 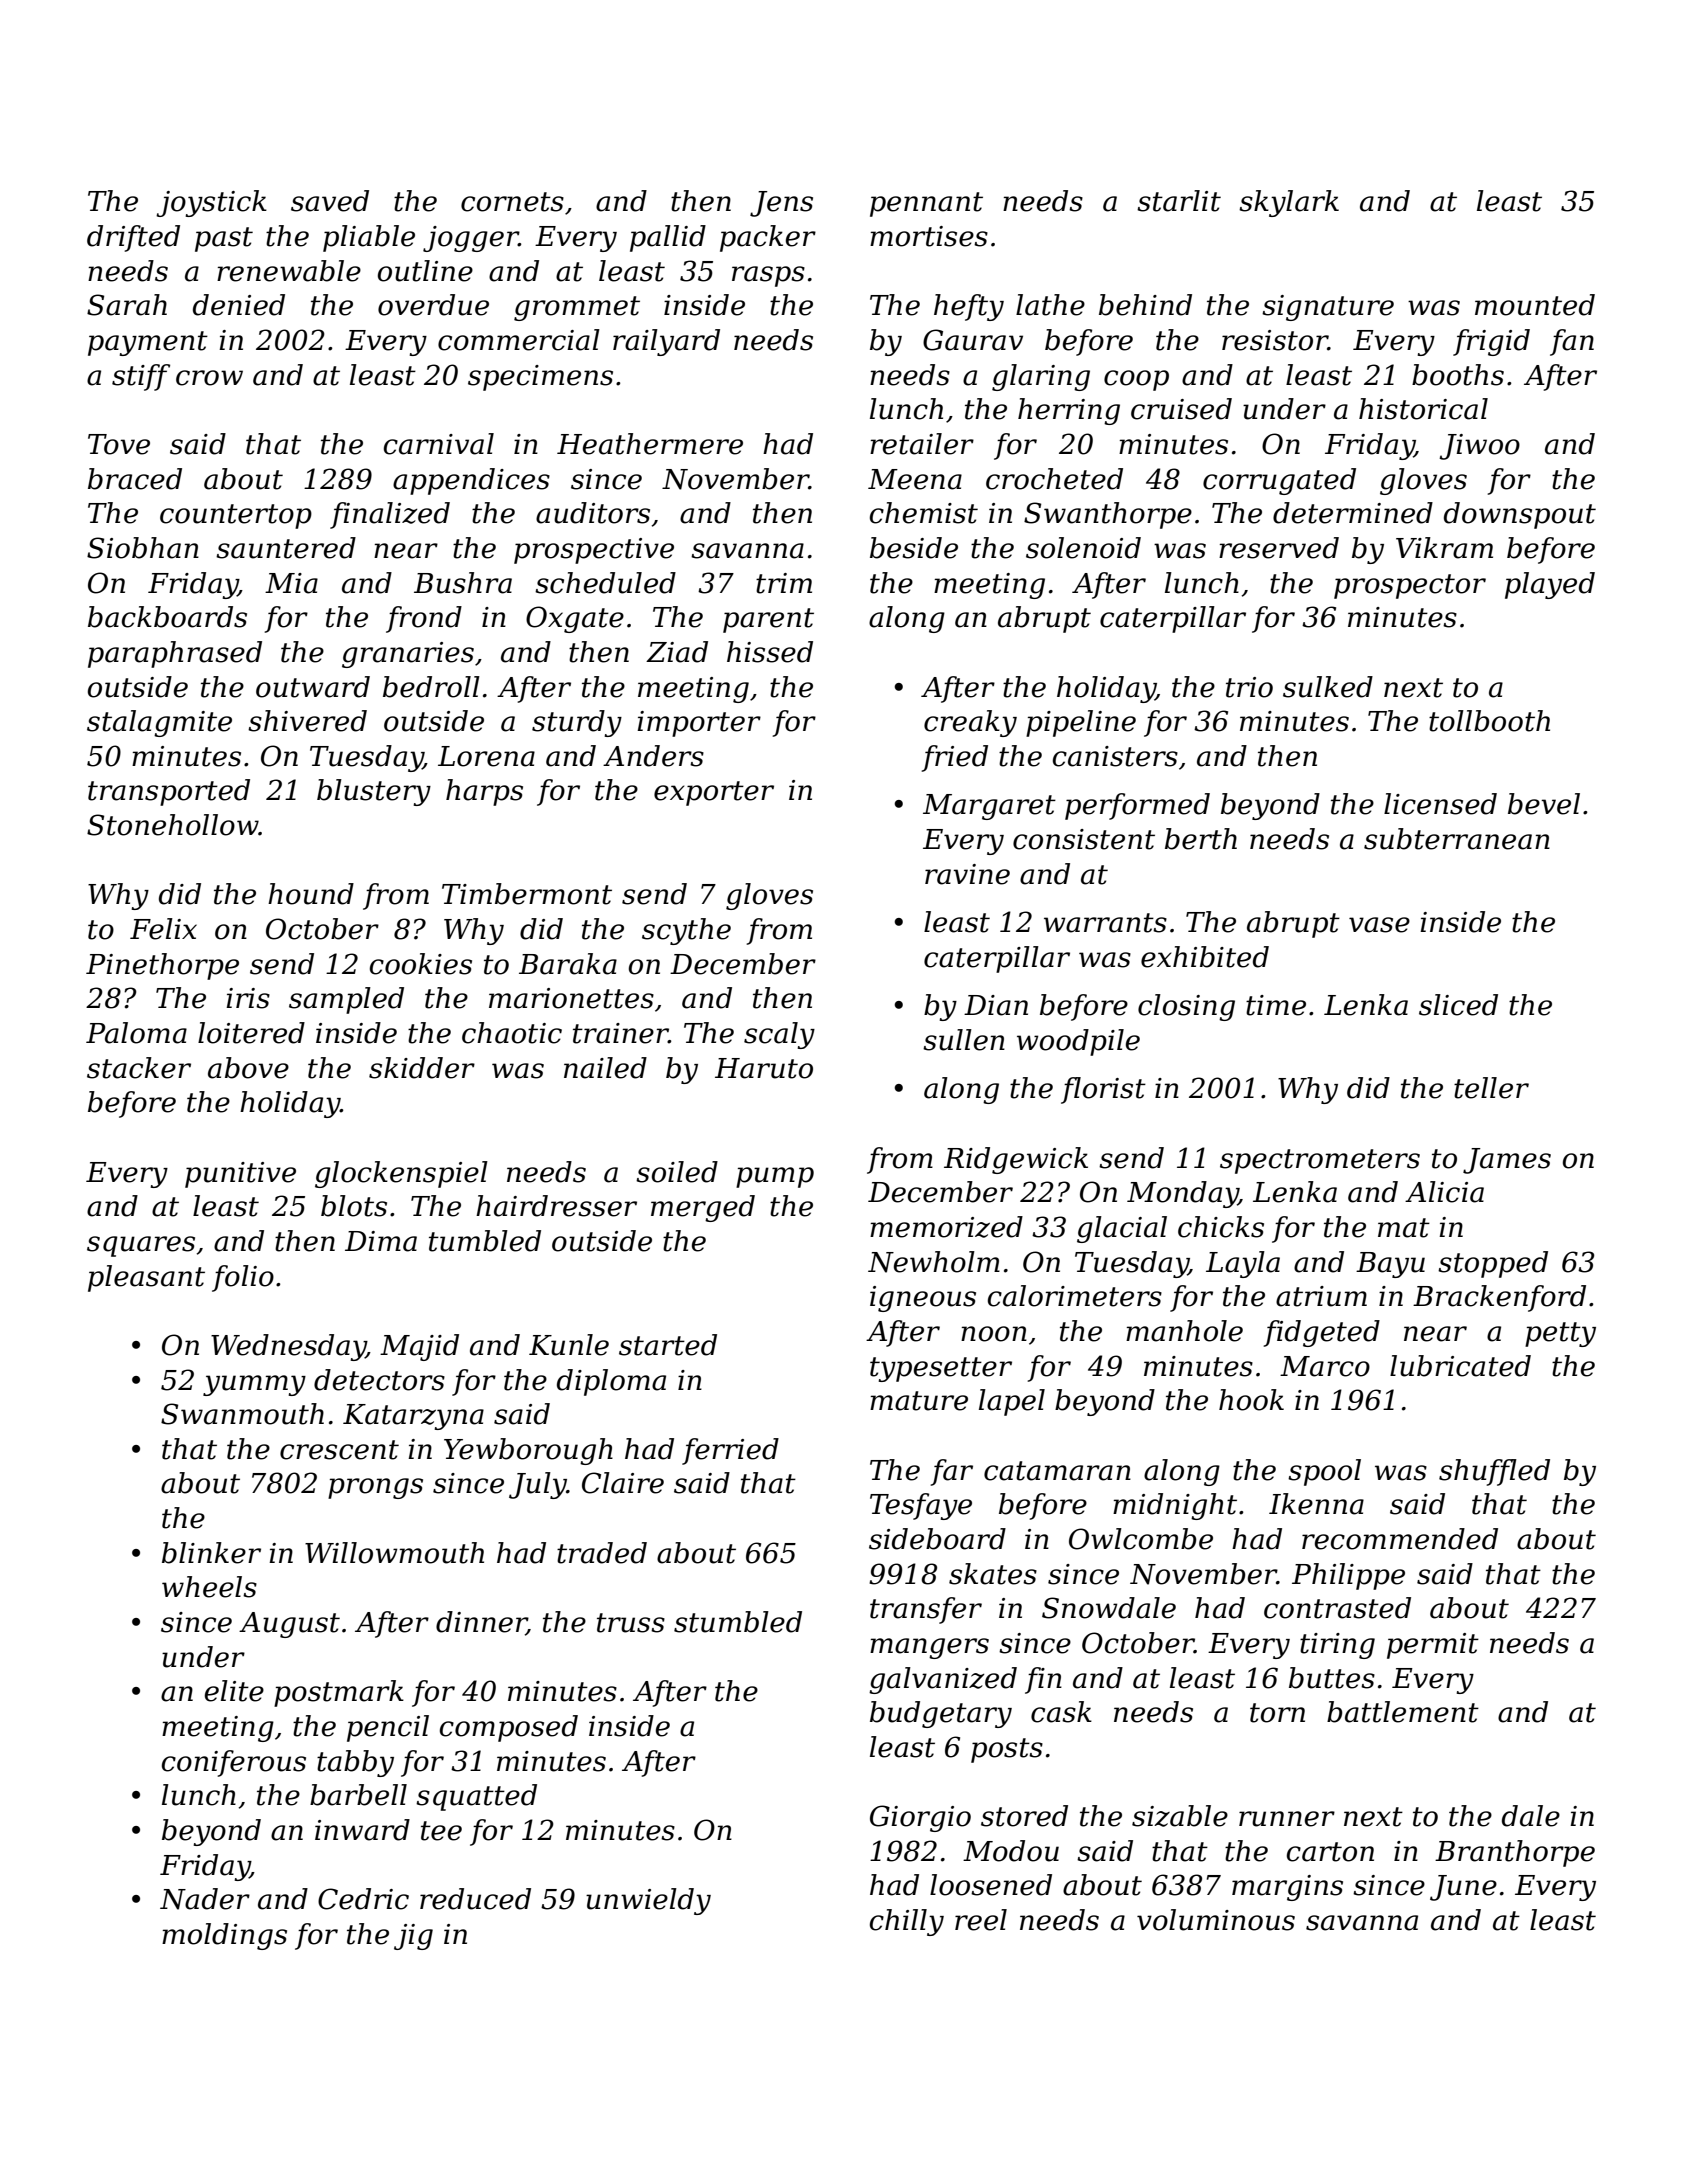 I want to click on Layla, so click(x=1243, y=1264).
